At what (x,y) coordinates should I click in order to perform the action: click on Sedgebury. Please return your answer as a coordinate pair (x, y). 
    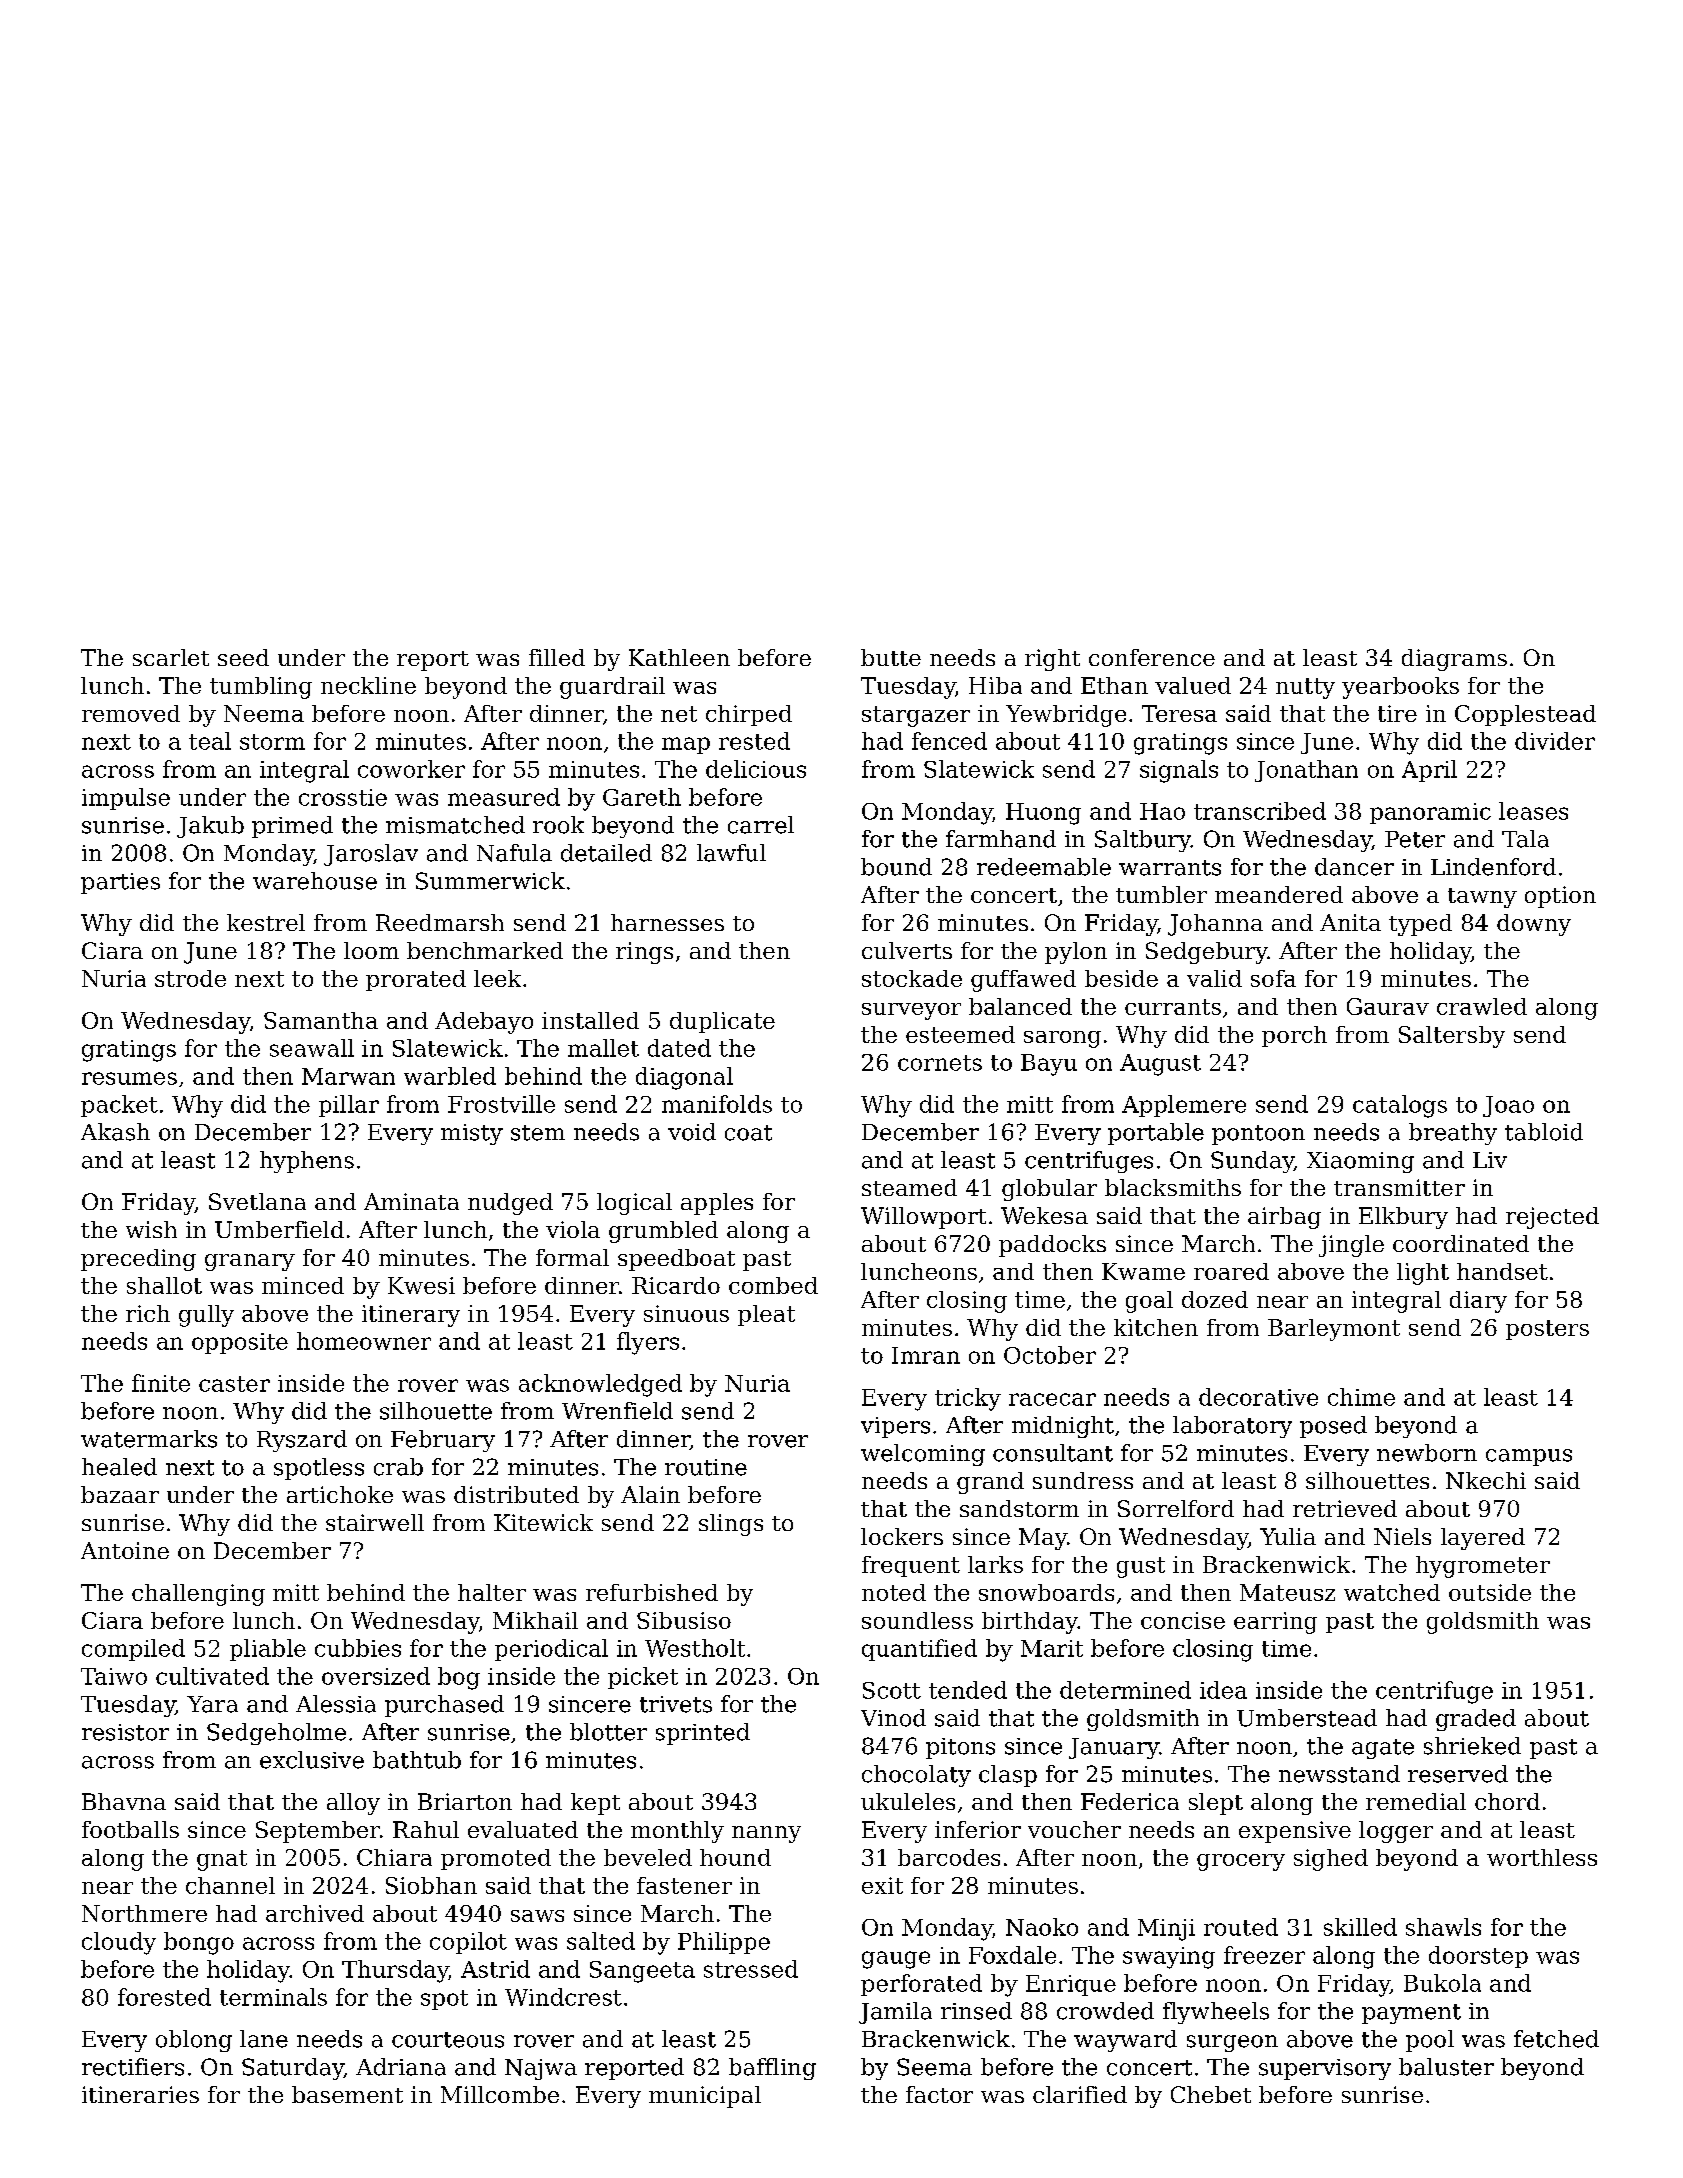
    Looking at the image, I should click on (1207, 953).
